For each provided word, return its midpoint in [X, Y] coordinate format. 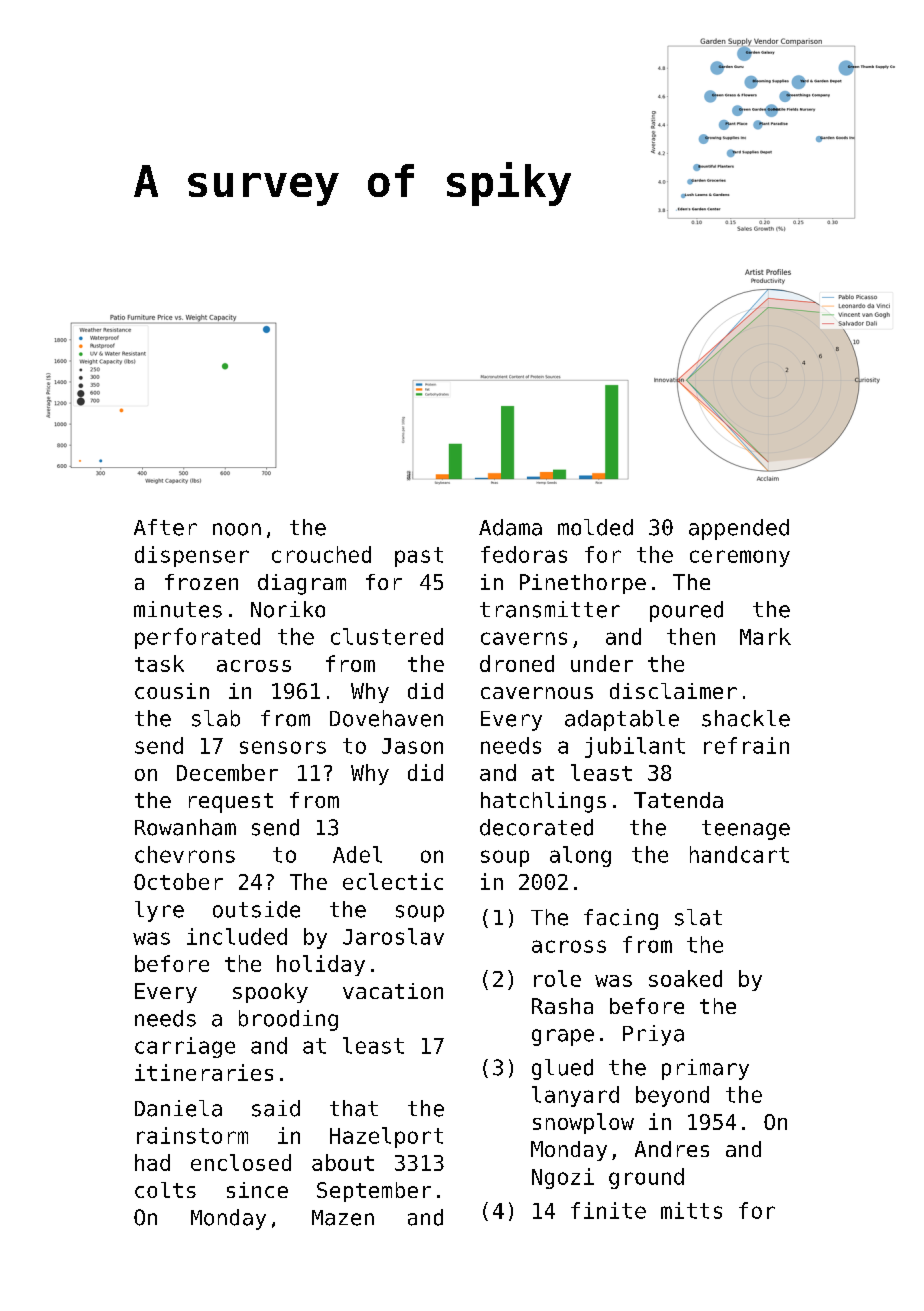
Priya [653, 1035]
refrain [746, 745]
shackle [746, 718]
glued [562, 1069]
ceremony [740, 558]
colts [165, 1190]
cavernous [537, 693]
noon [237, 529]
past [419, 557]
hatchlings [543, 802]
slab [216, 718]
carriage [185, 1047]
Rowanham [185, 827]
